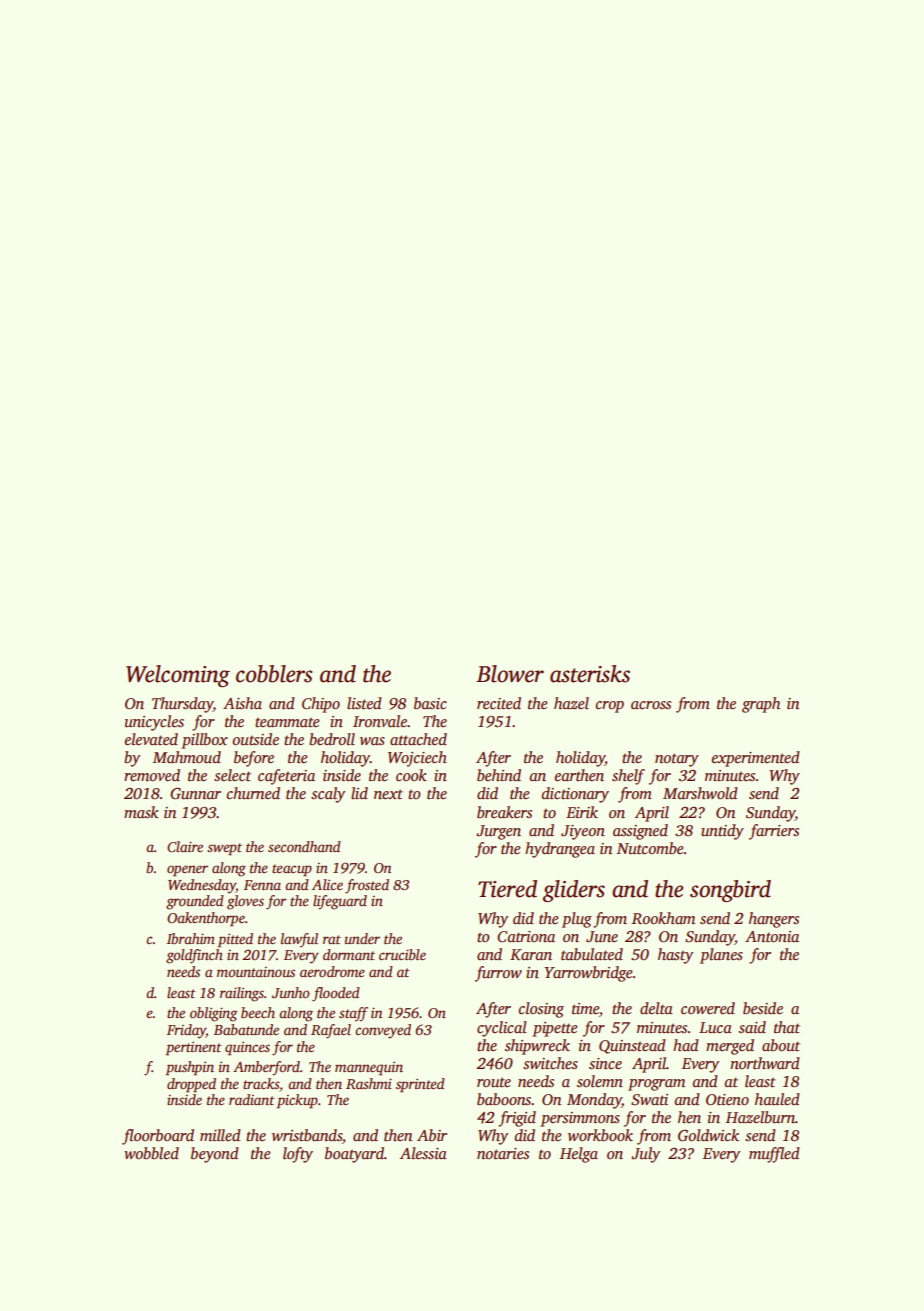  Describe the element at coordinates (499, 775) in the screenshot. I see `behind` at that location.
